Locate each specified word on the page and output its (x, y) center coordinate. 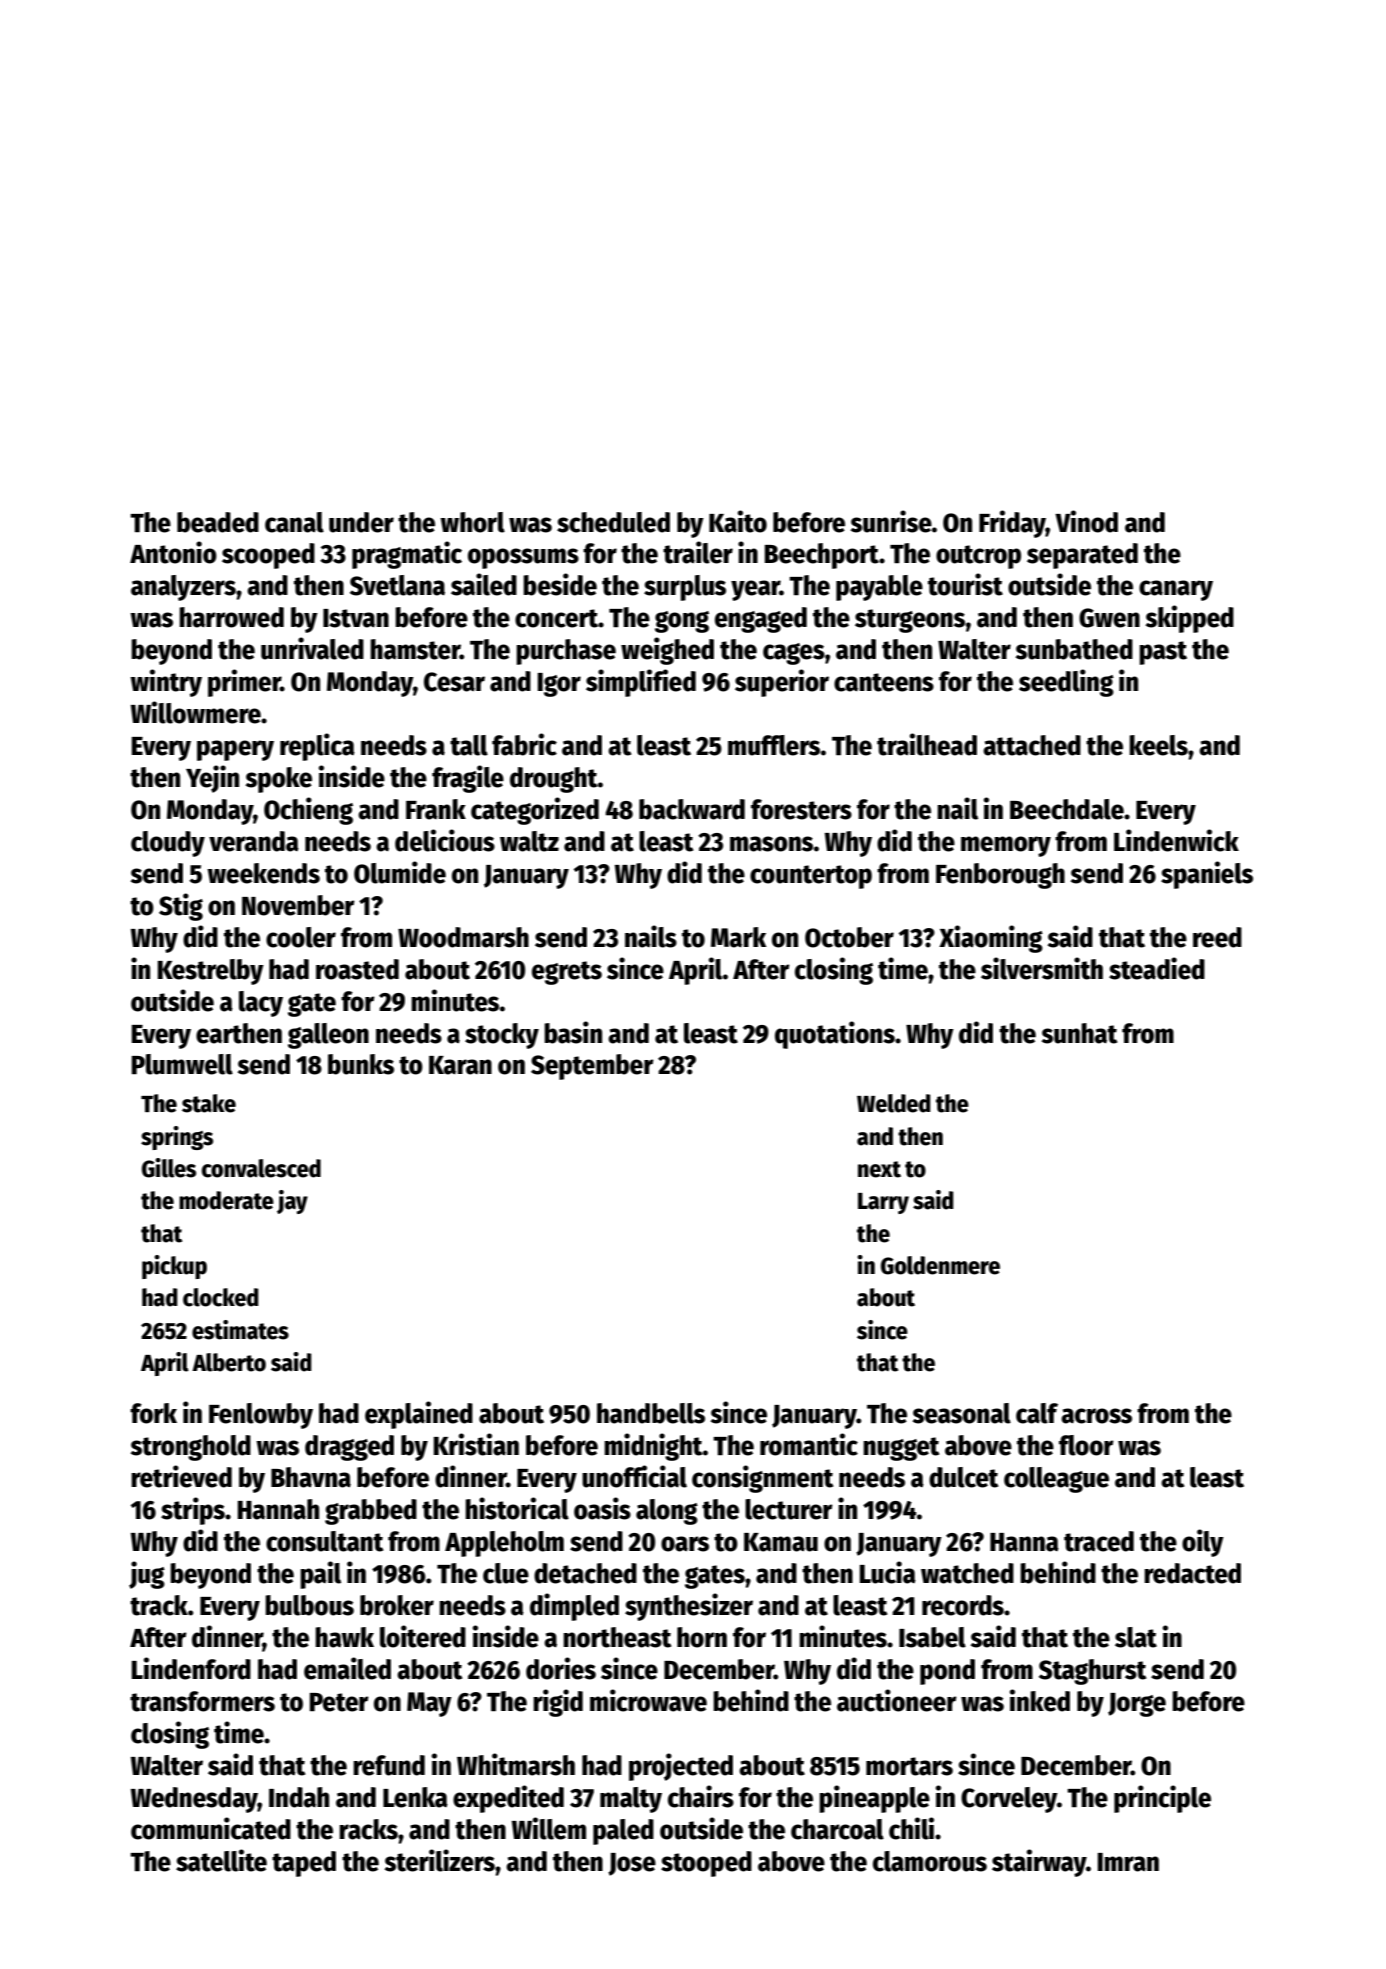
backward (692, 809)
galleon (328, 1036)
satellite (221, 1860)
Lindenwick (1176, 840)
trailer (698, 552)
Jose (632, 1864)
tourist (965, 584)
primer (244, 683)
